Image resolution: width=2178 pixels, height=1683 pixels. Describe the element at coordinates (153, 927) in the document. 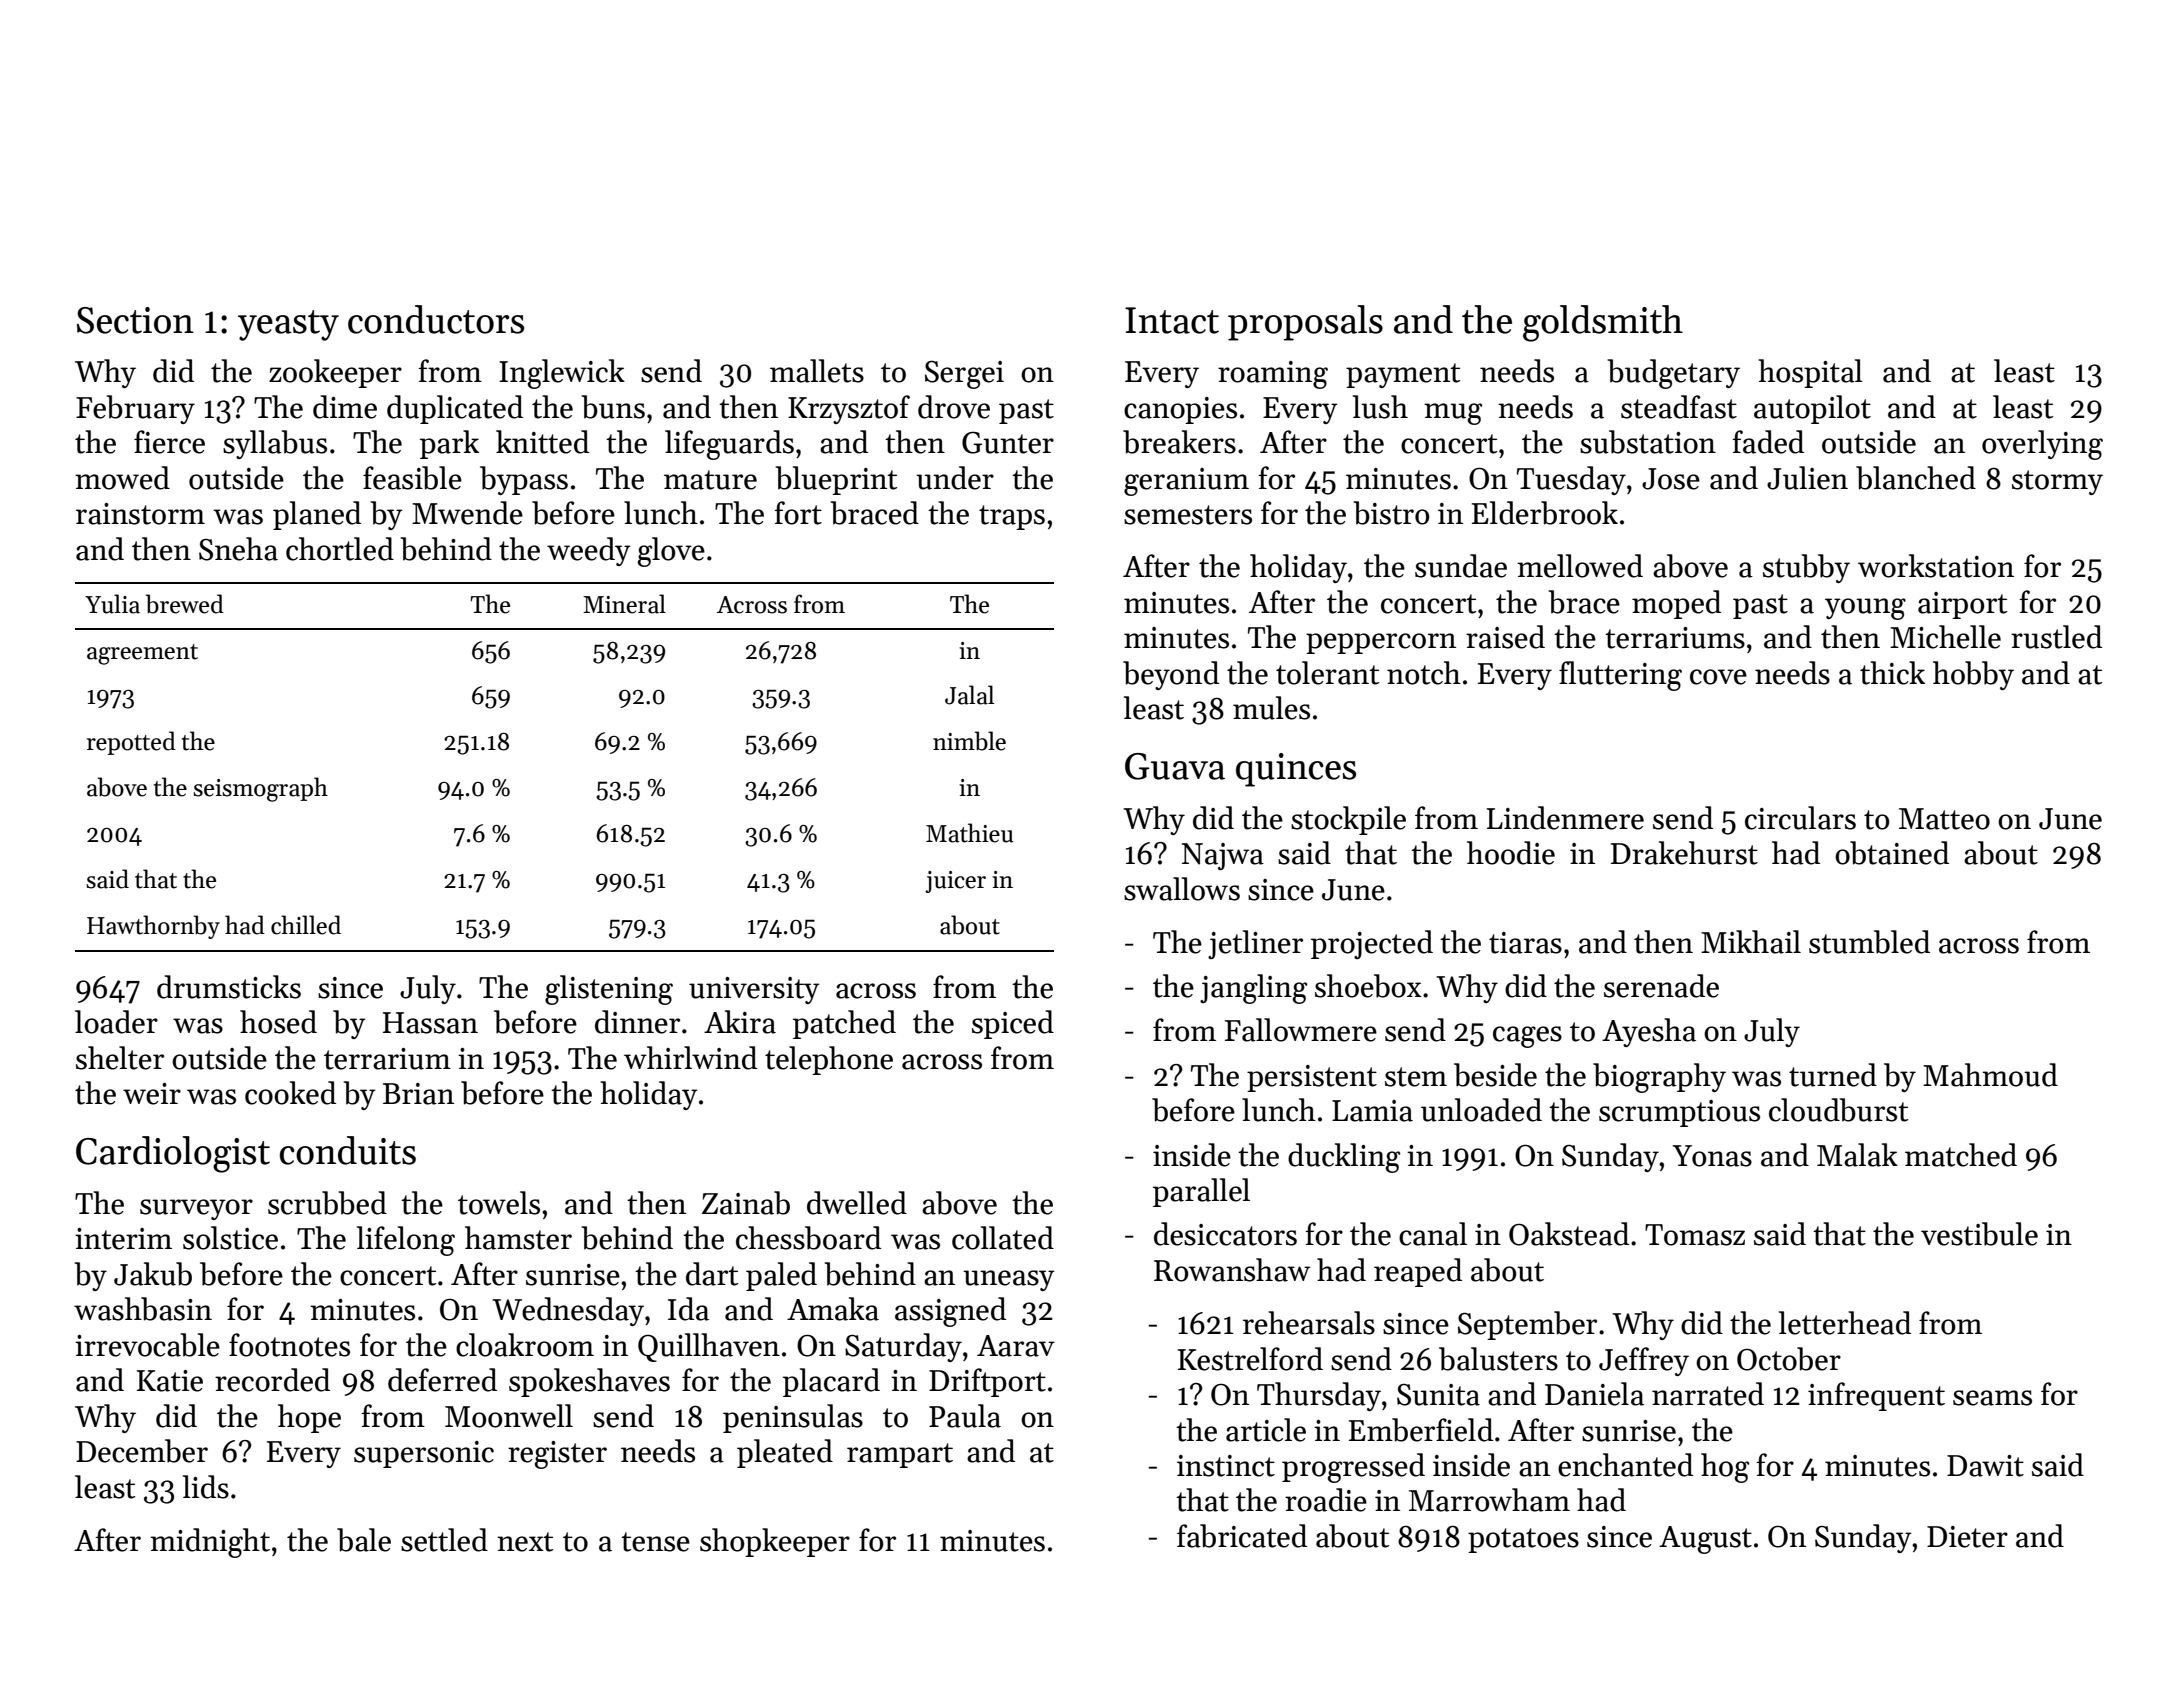

I see `Hawthornby` at that location.
